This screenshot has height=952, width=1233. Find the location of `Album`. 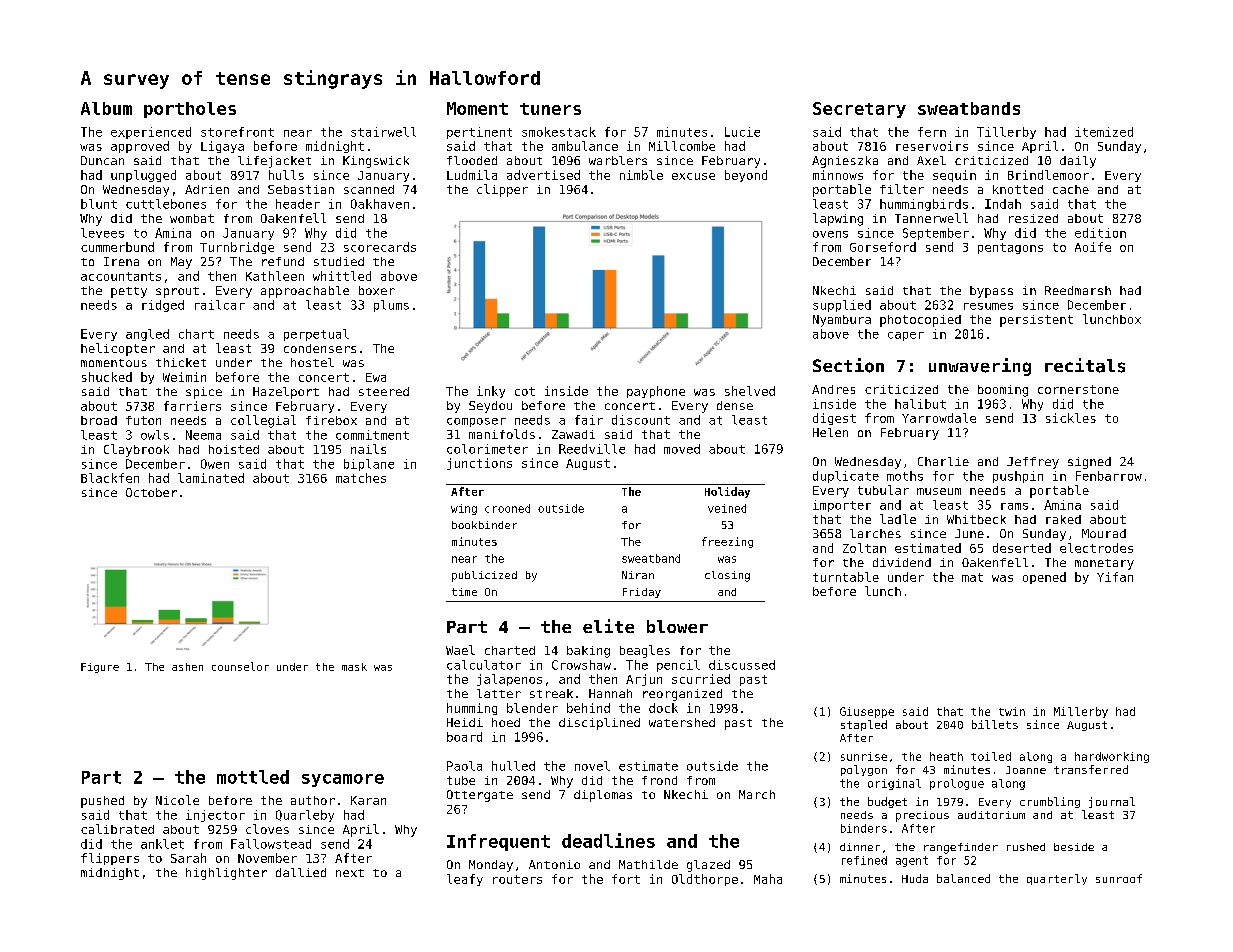

Album is located at coordinates (106, 108).
